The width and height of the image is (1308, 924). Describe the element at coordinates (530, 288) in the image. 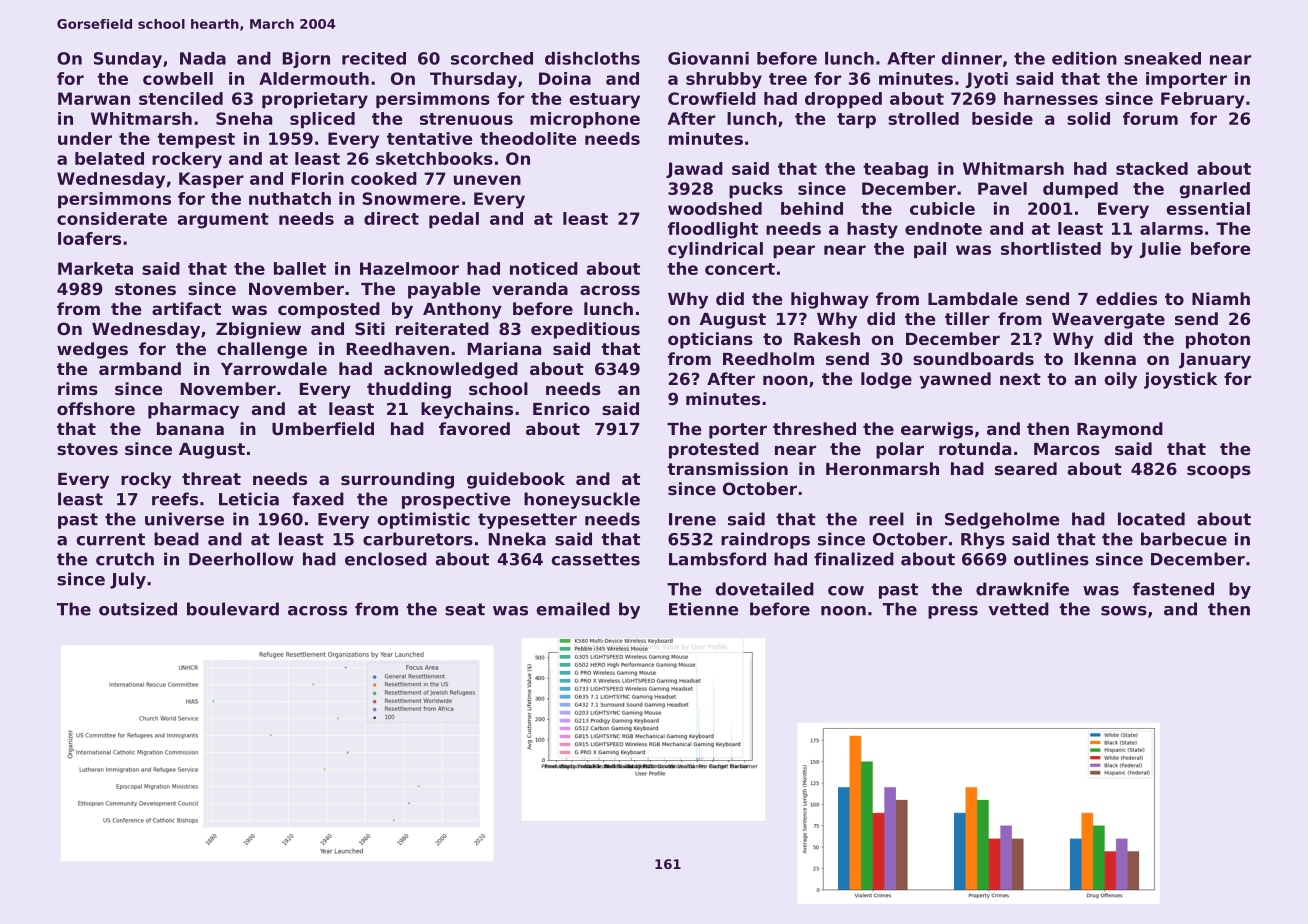

I see `veranda` at that location.
